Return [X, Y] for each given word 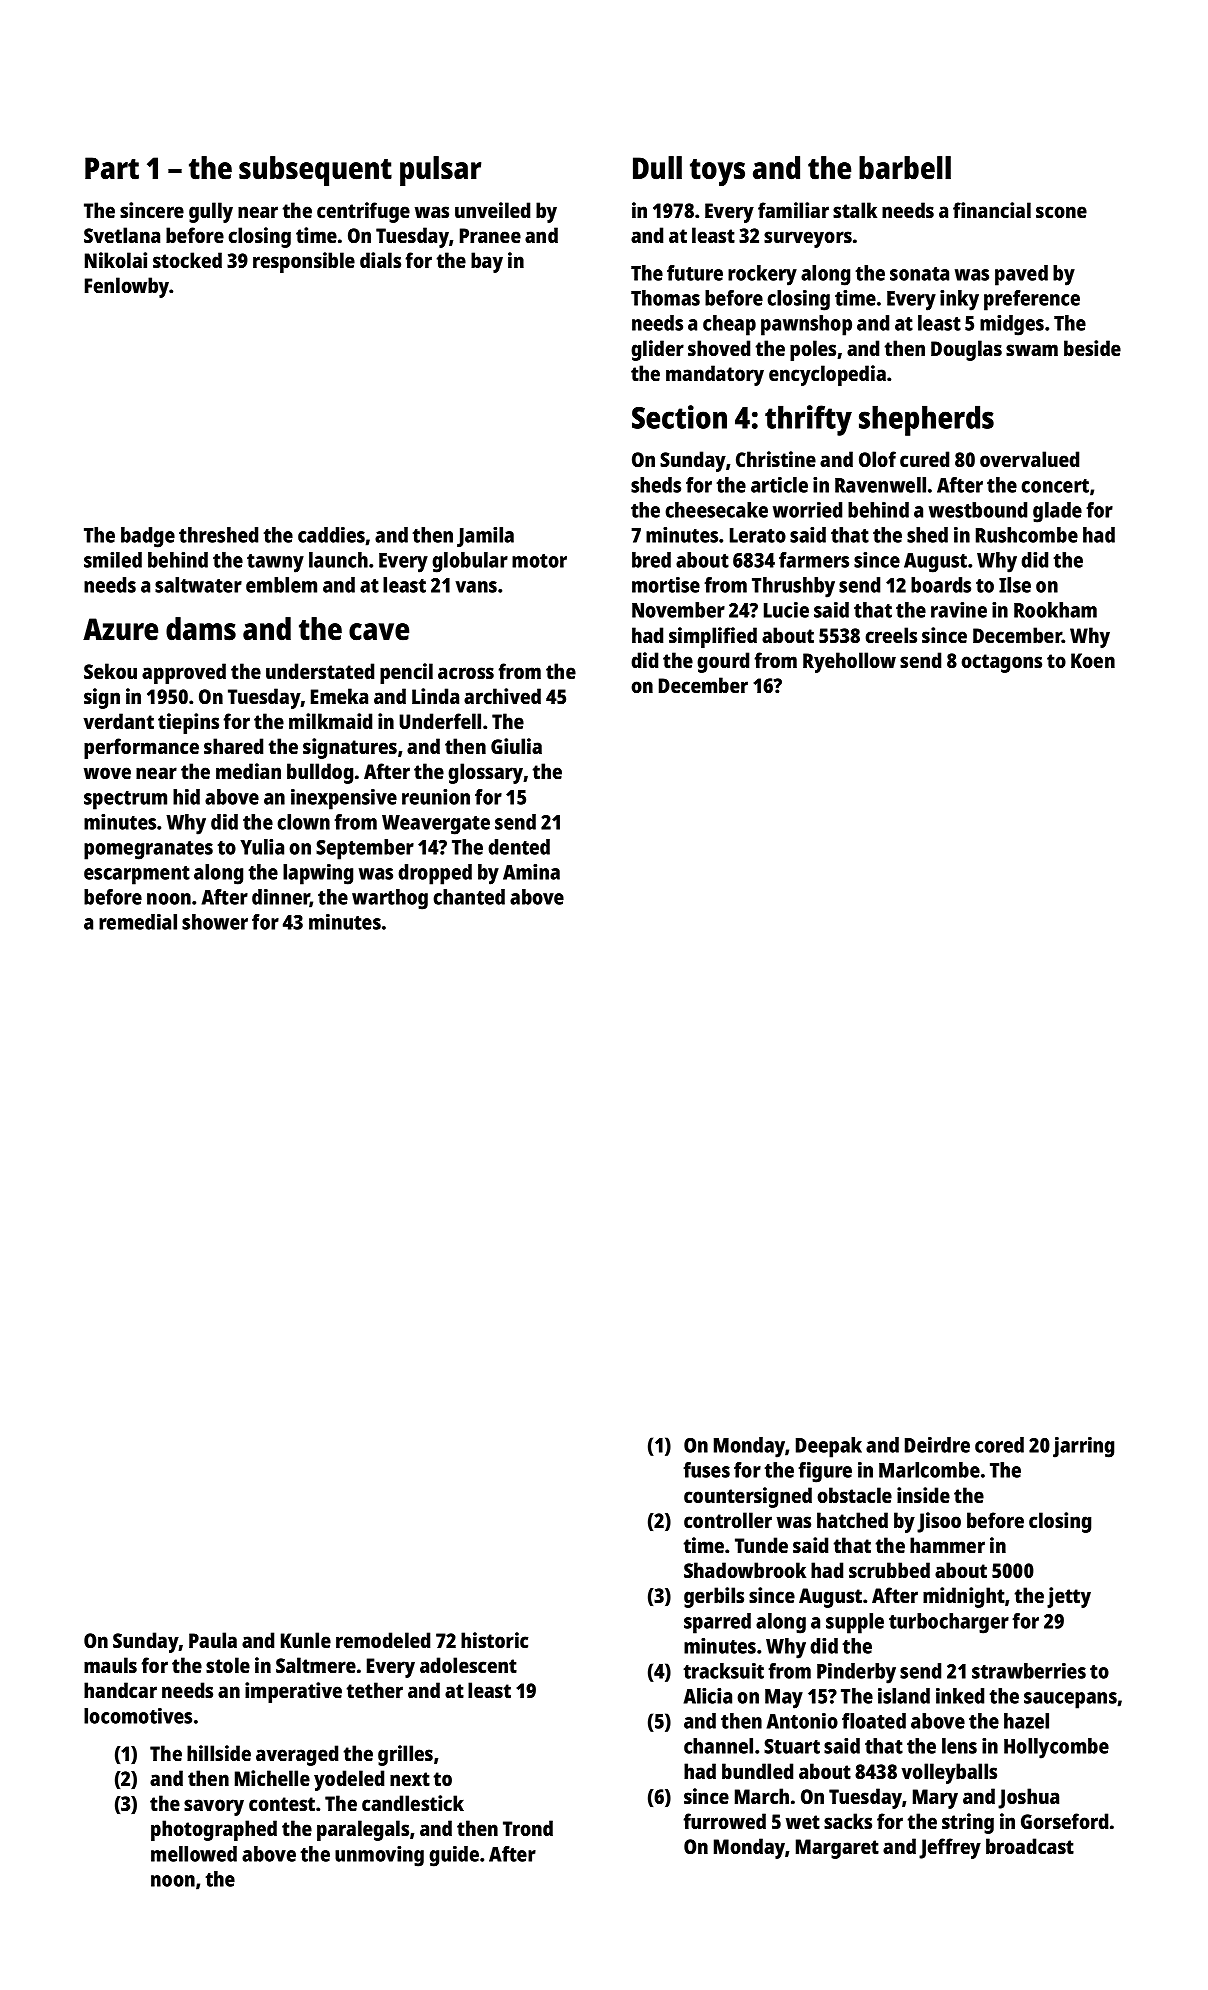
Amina [531, 872]
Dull [657, 168]
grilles [405, 1755]
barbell [905, 168]
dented [519, 847]
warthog [390, 899]
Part [112, 168]
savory [214, 1807]
